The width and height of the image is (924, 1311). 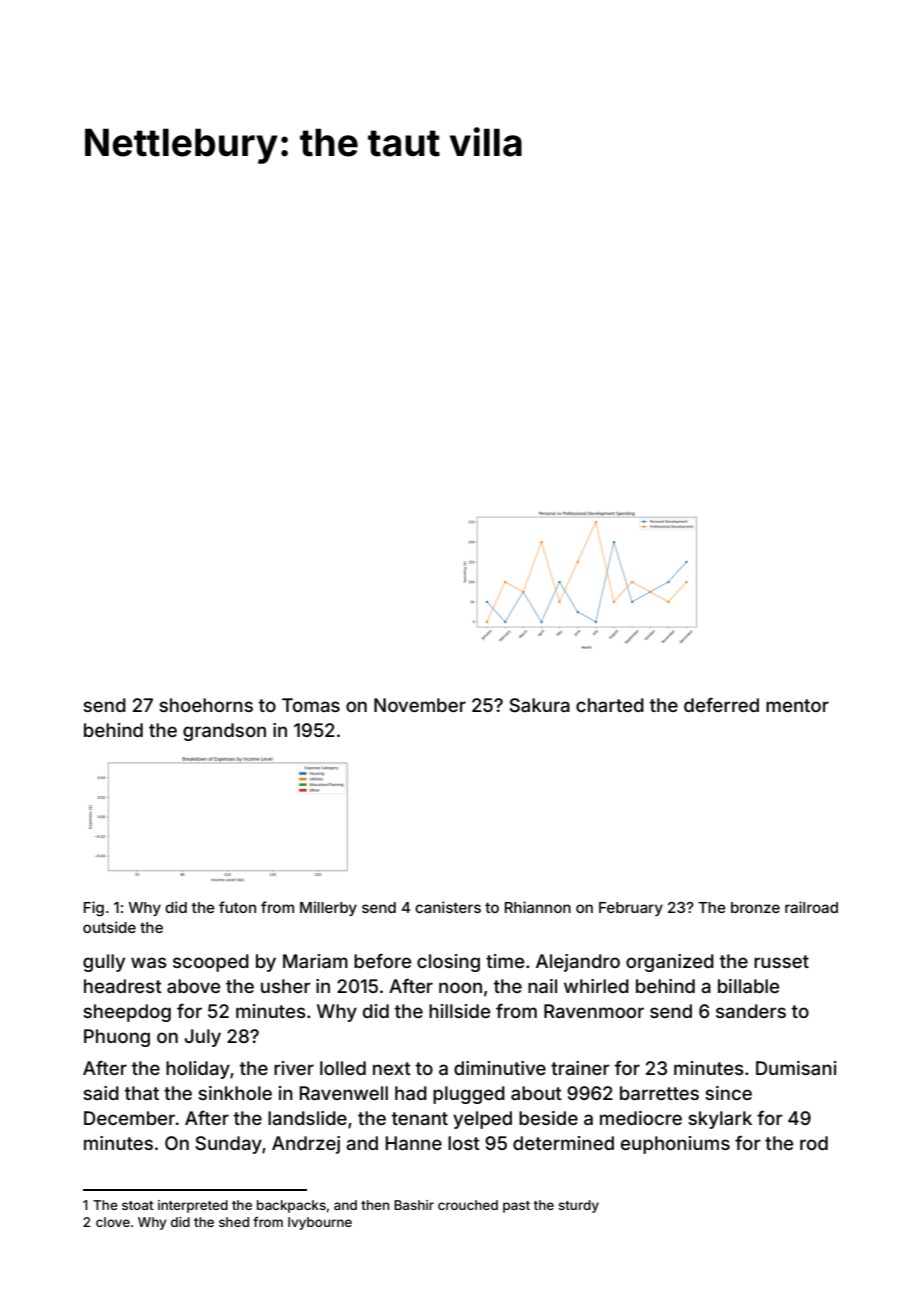 What do you see at coordinates (224, 732) in the image?
I see `grandson` at bounding box center [224, 732].
